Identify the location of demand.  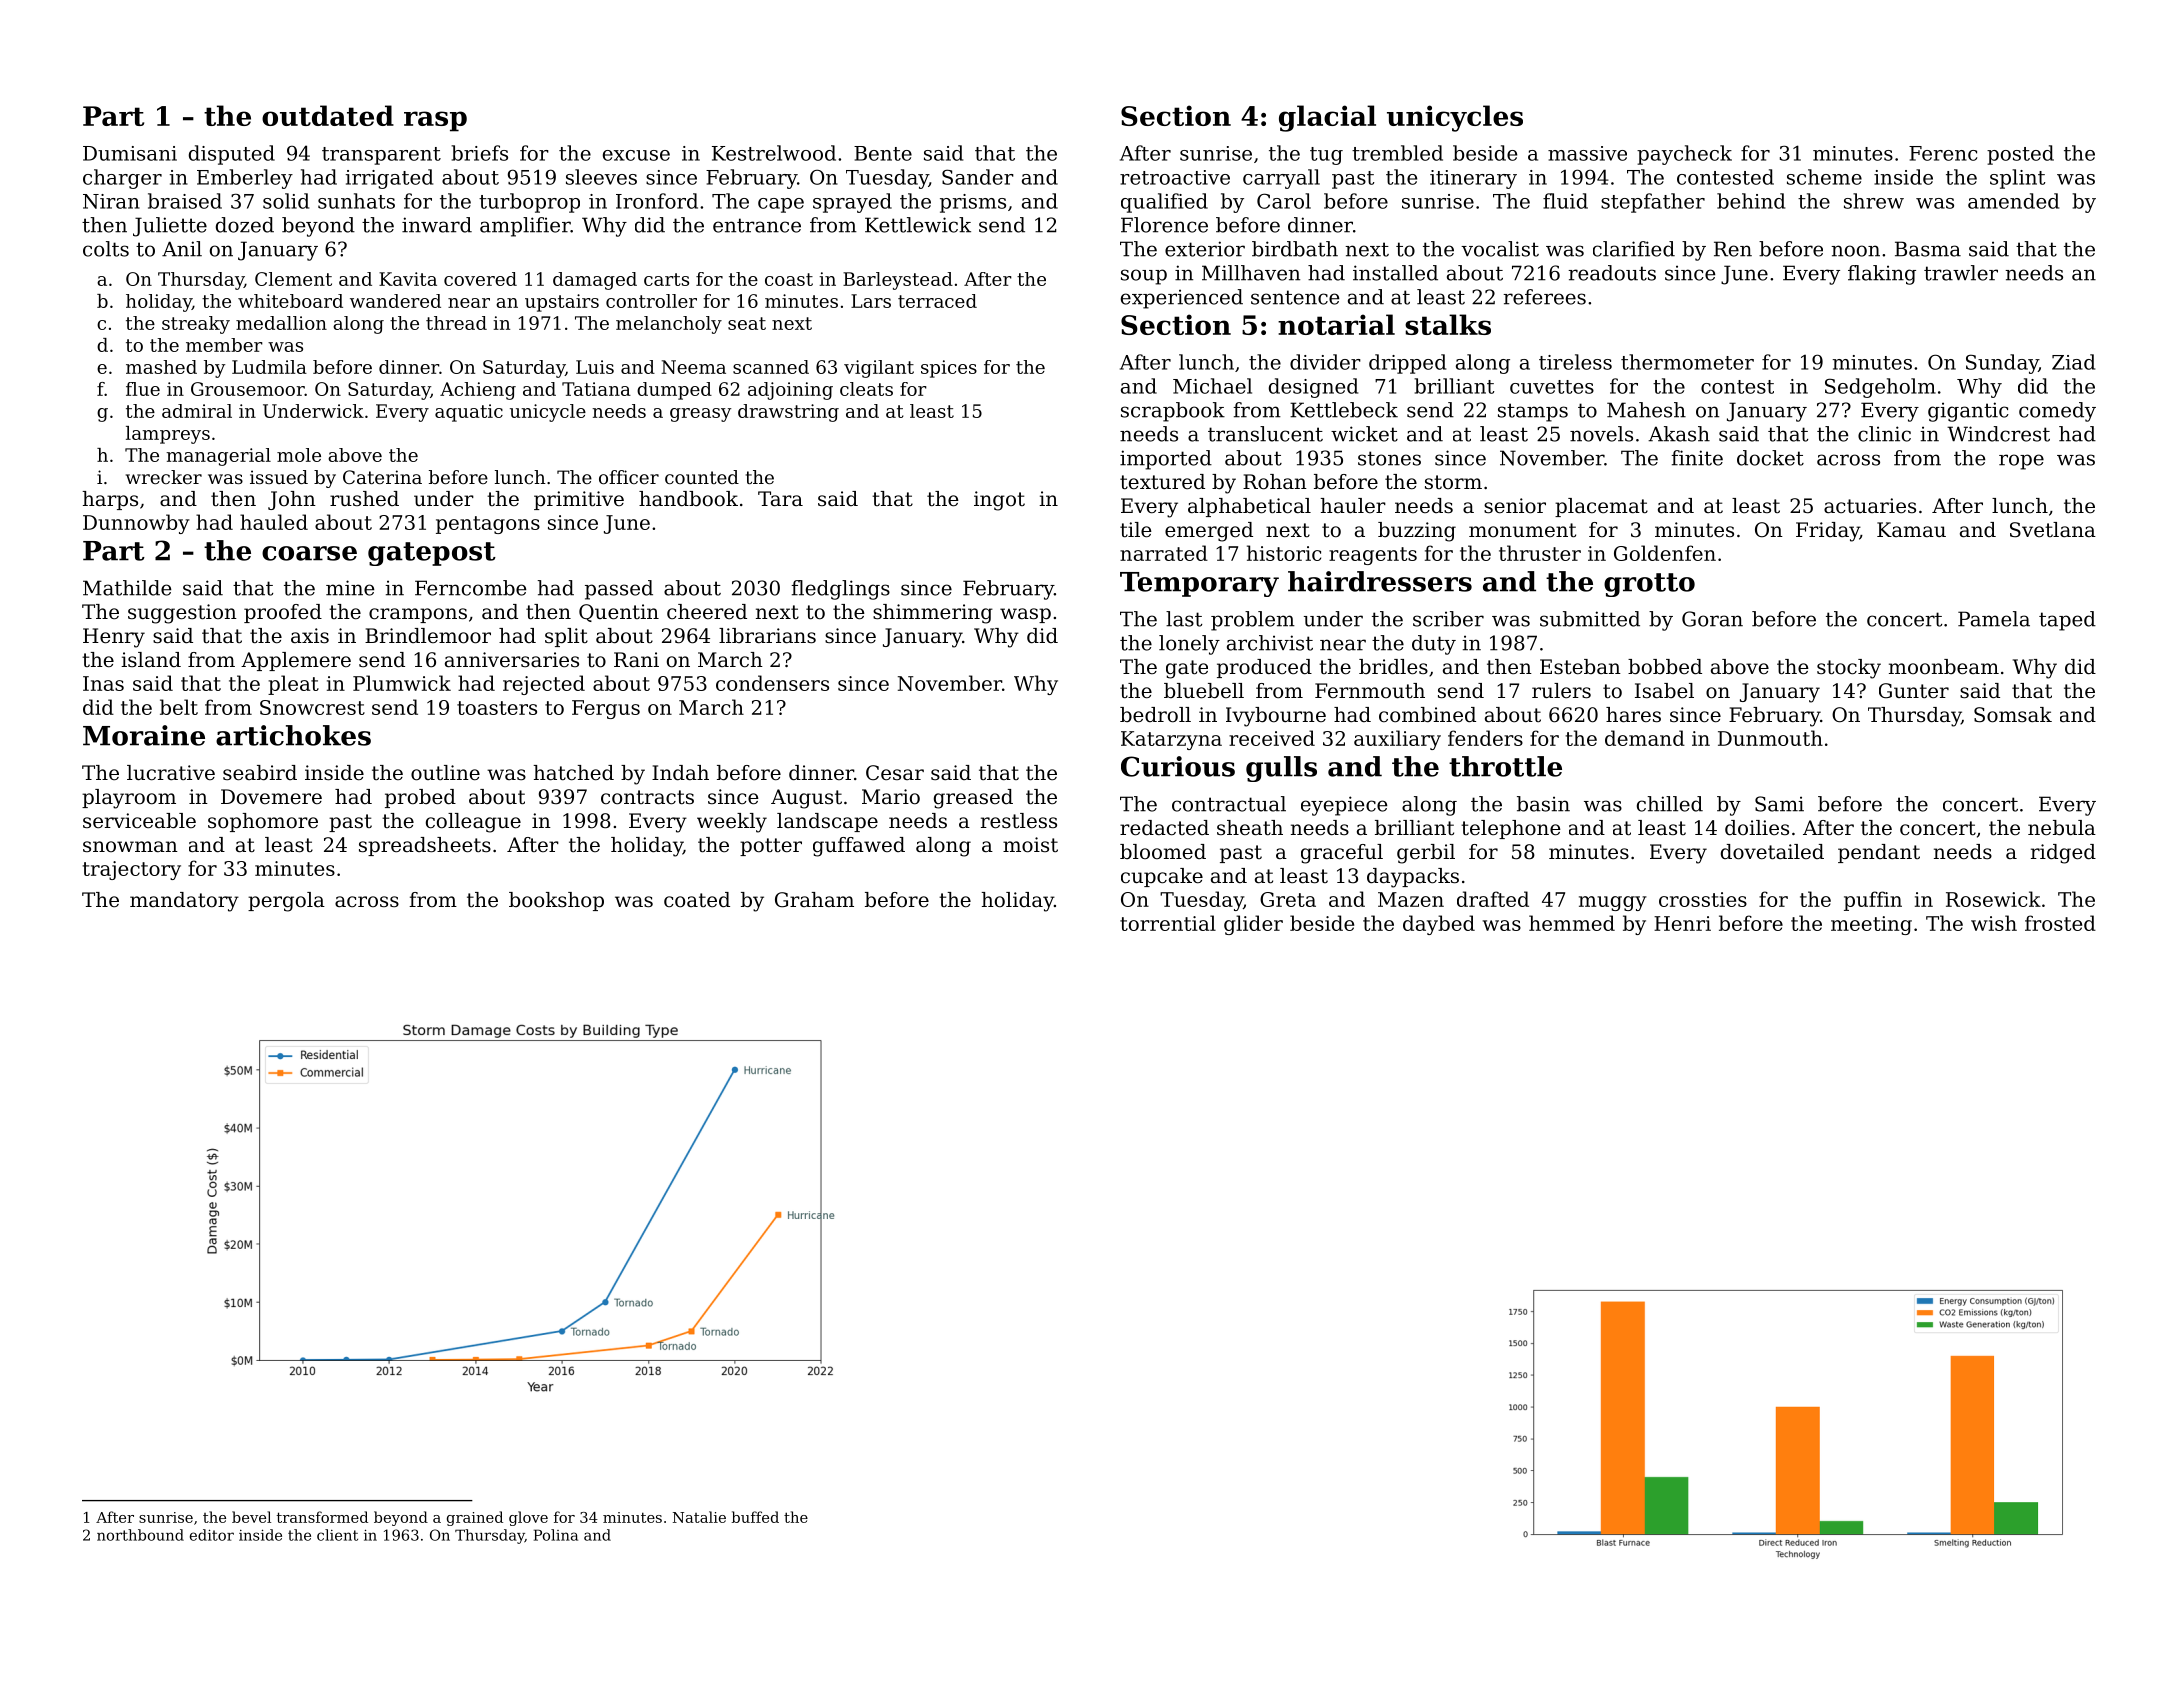
(1645, 738).
